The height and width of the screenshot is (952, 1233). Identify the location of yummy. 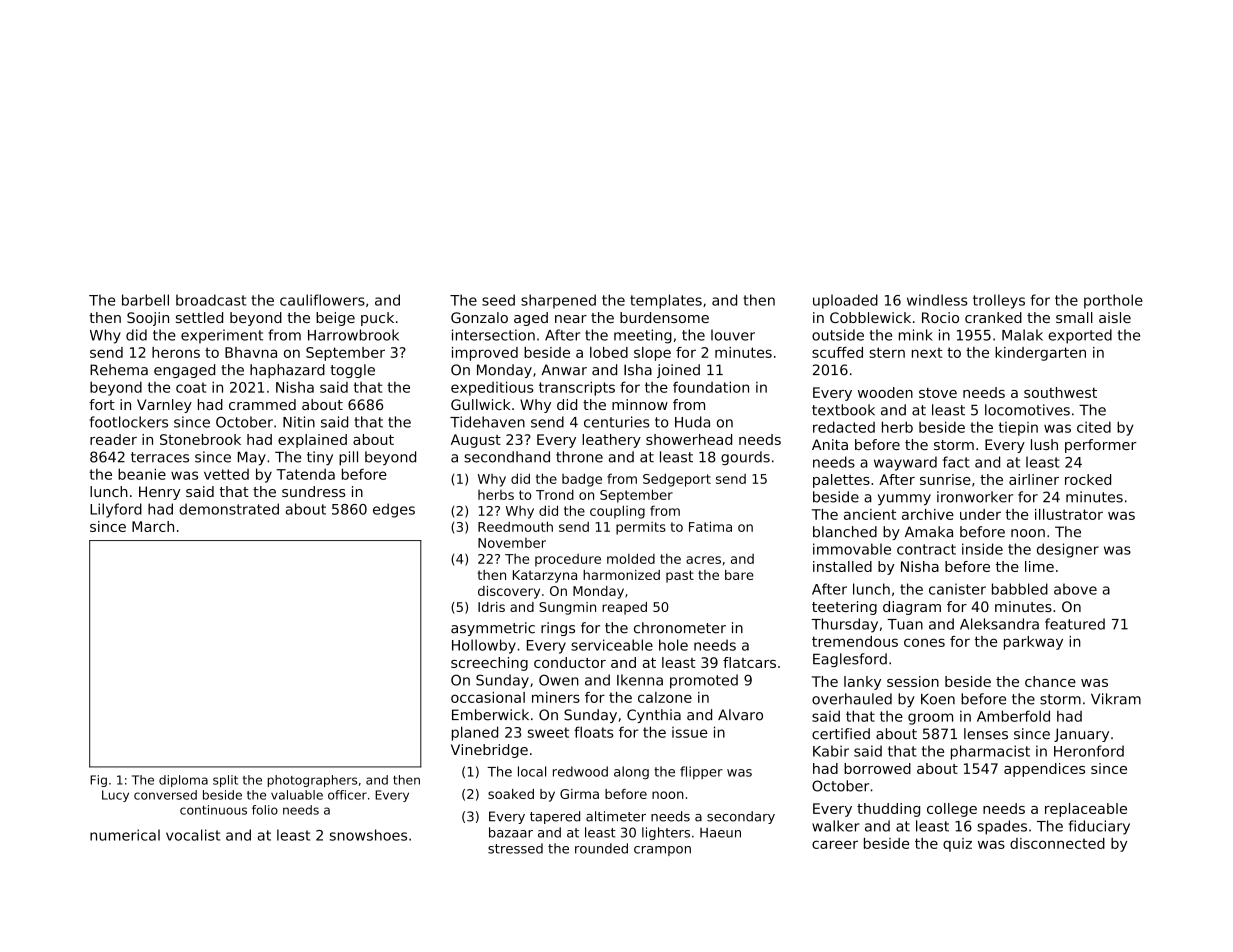
(904, 499).
